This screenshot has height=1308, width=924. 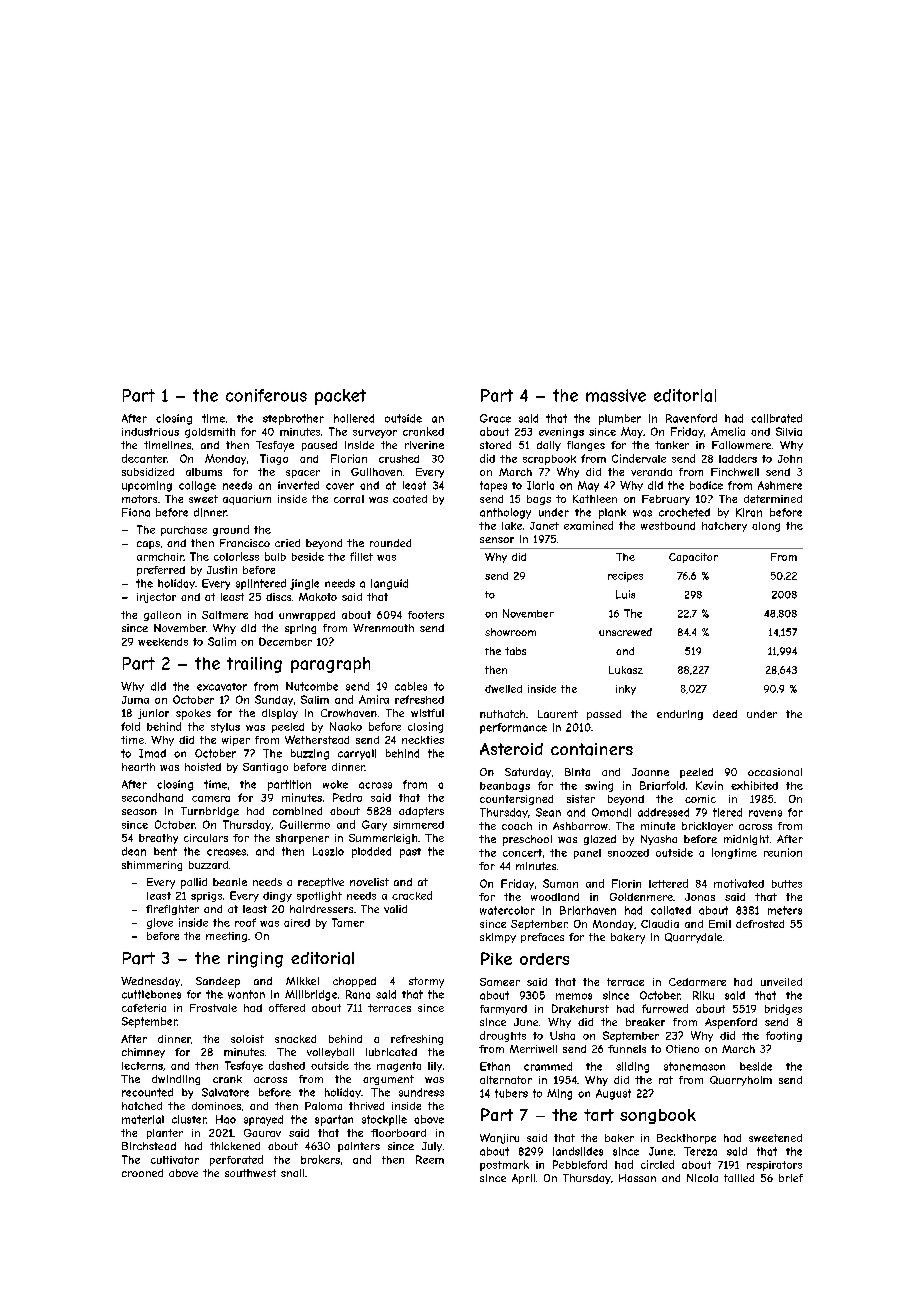 What do you see at coordinates (280, 714) in the screenshot?
I see `display` at bounding box center [280, 714].
